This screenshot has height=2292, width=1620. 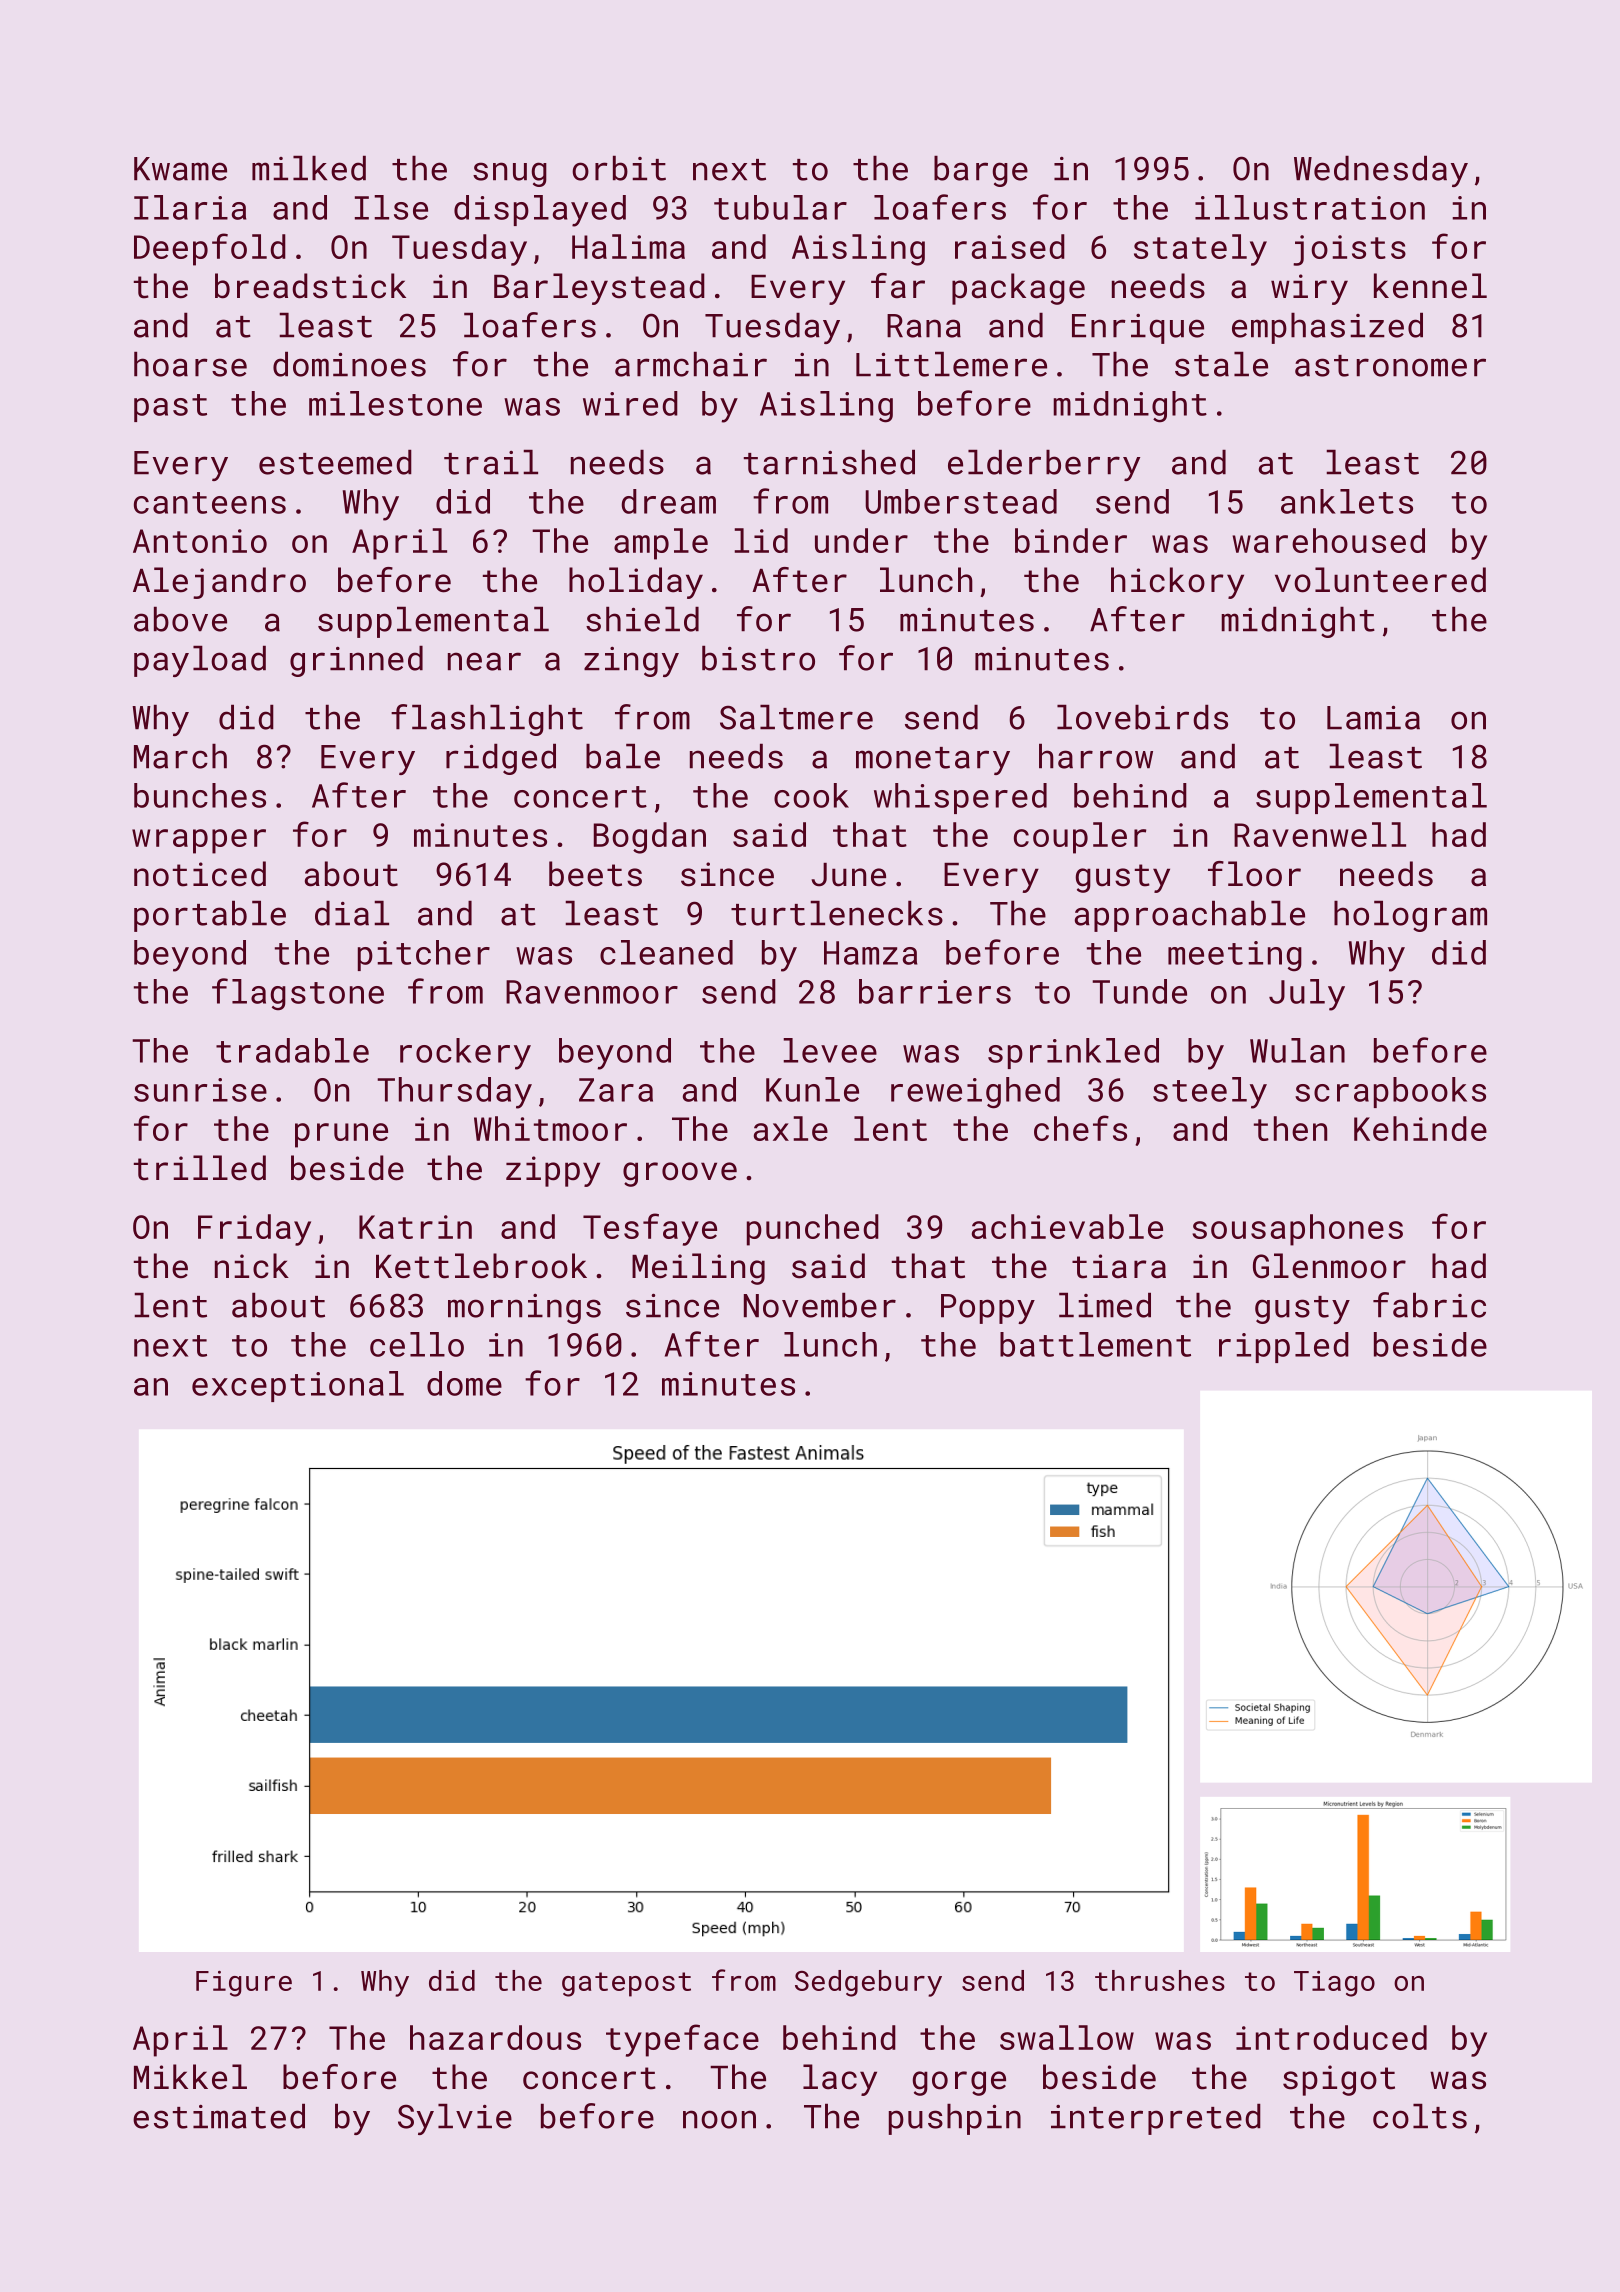 I want to click on Kehinde, so click(x=1420, y=1128).
